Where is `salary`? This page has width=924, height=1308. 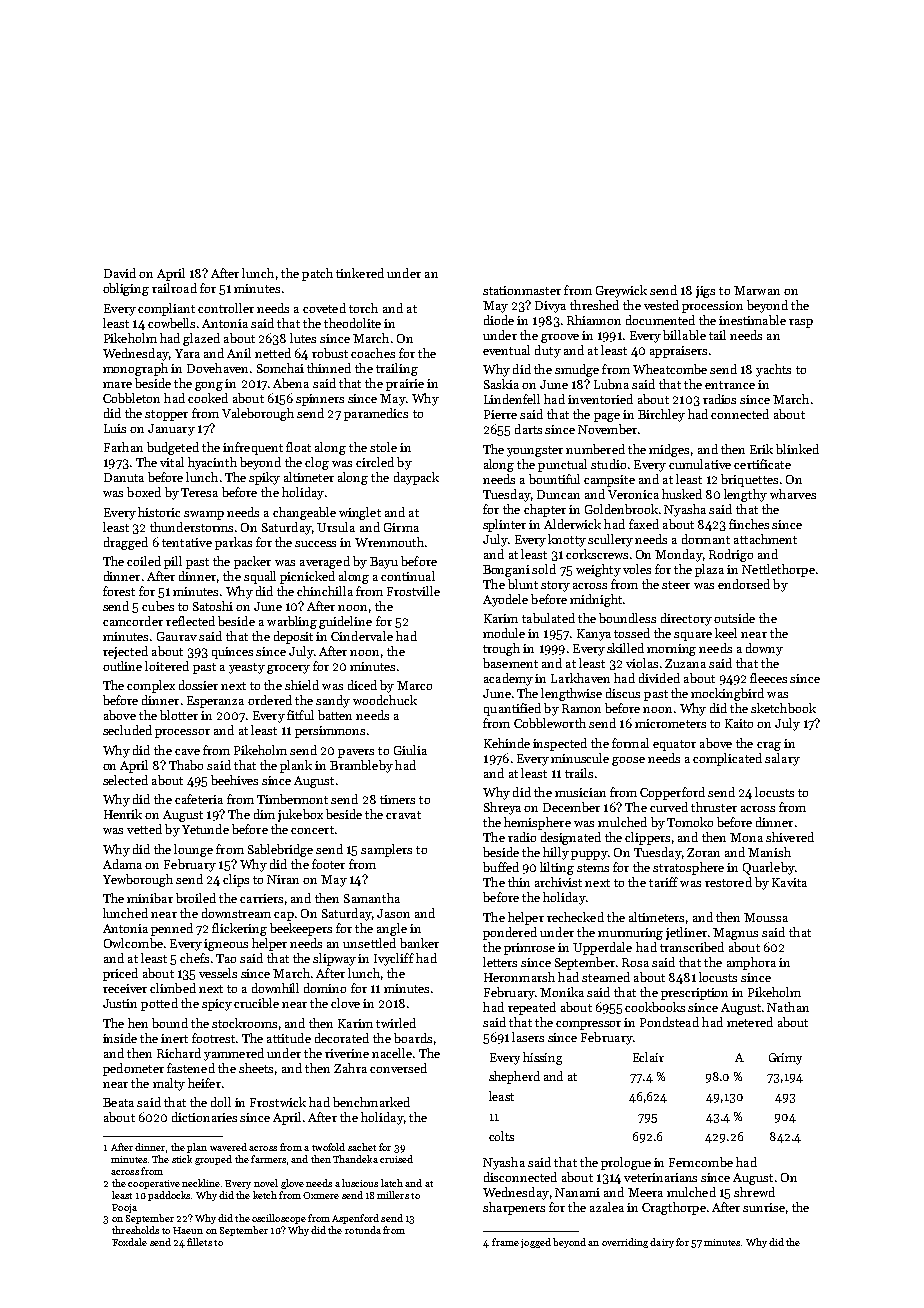 salary is located at coordinates (782, 759).
